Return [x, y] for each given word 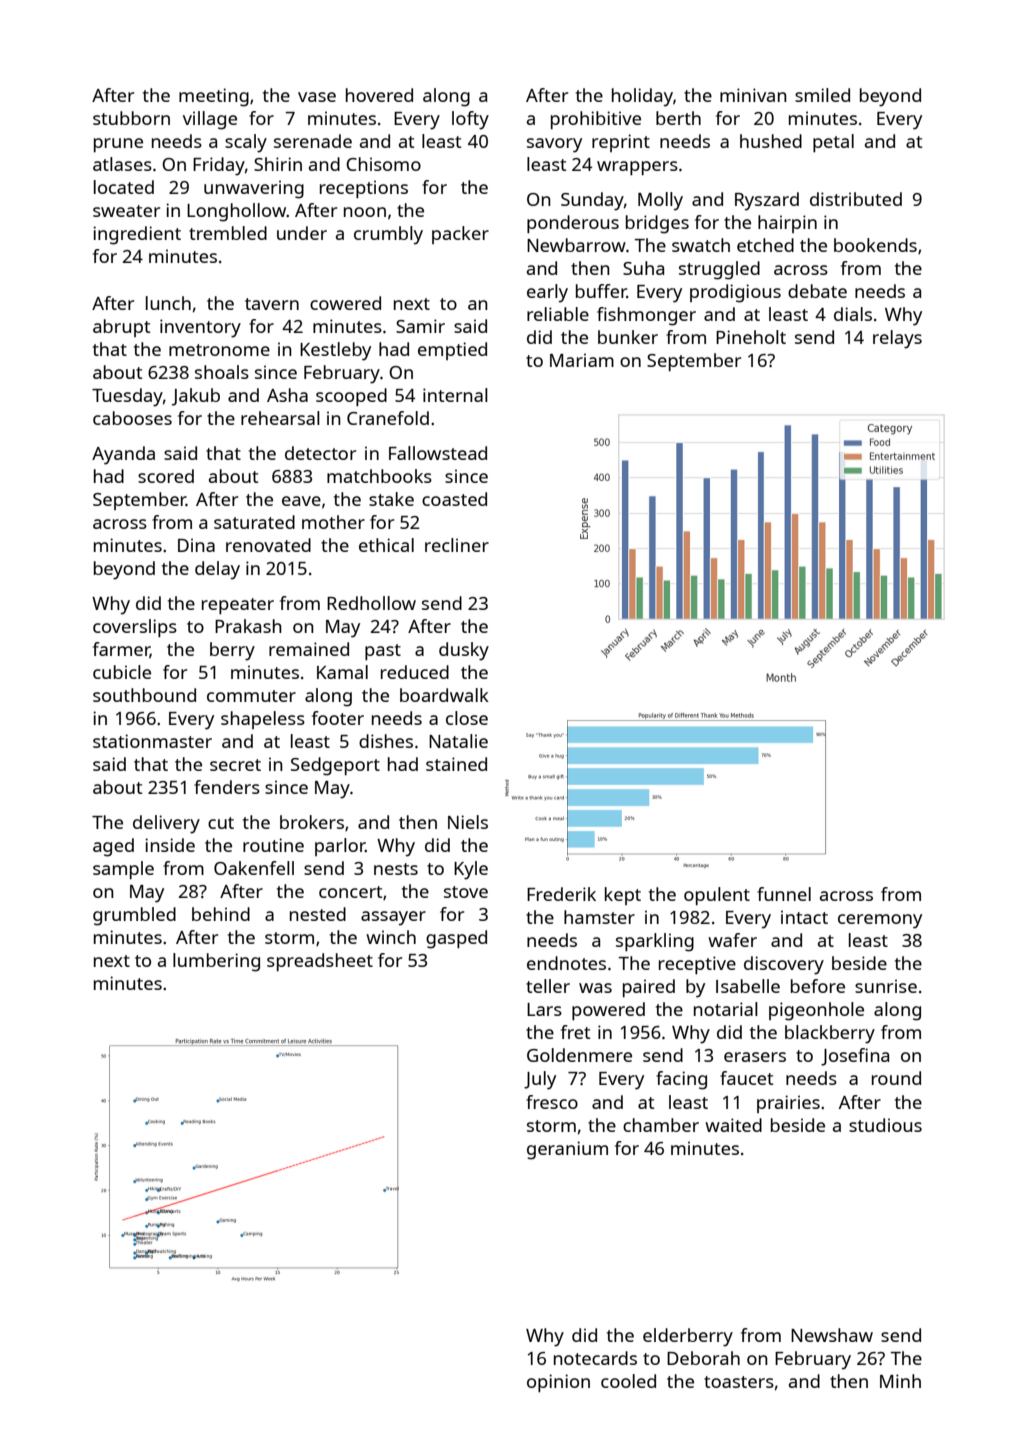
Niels [468, 822]
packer [460, 235]
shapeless [263, 720]
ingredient [137, 235]
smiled [822, 95]
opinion [558, 1383]
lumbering [216, 962]
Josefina [855, 1057]
